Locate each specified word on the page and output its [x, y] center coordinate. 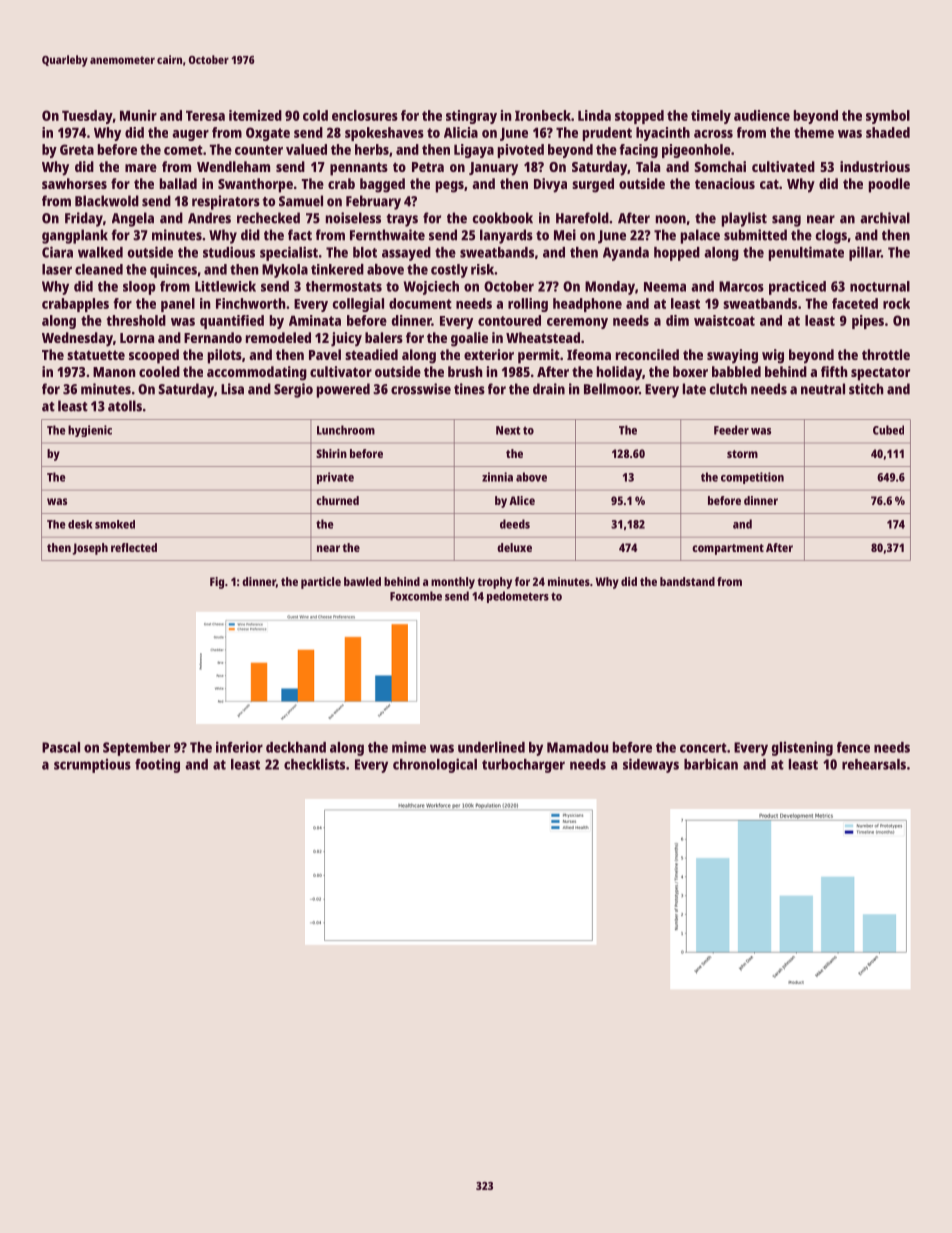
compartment [728, 549]
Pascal [61, 747]
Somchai [720, 166]
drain [549, 389]
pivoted [521, 151]
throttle [886, 354]
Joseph [90, 549]
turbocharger [523, 766]
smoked [115, 524]
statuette [96, 355]
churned [337, 500]
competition [752, 478]
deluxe [514, 547]
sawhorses [74, 183]
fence [853, 747]
